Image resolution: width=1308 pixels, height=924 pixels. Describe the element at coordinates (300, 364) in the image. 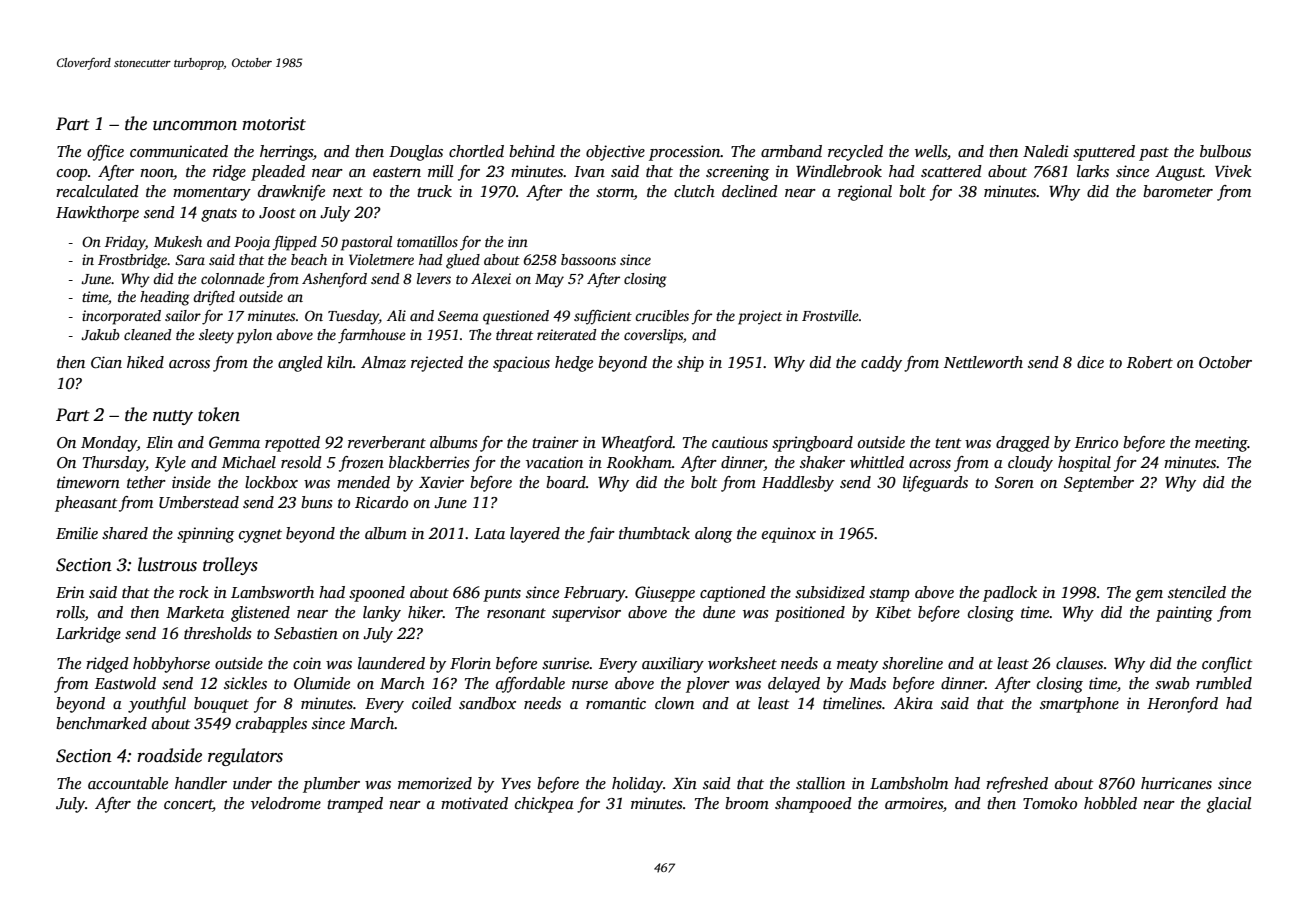

I see `angled` at that location.
